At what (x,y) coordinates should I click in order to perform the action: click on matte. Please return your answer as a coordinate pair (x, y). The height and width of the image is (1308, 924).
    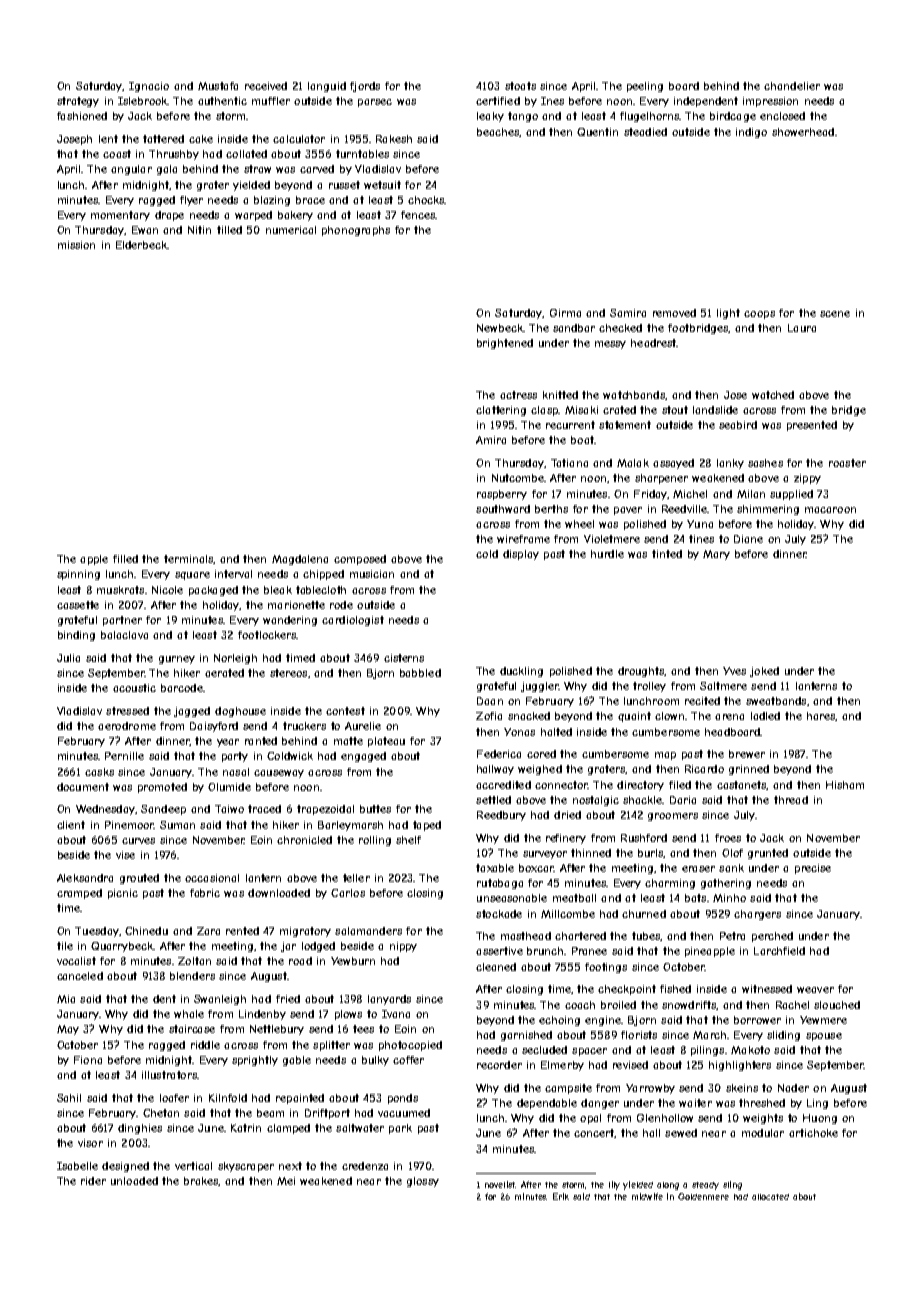
    Looking at the image, I should click on (348, 741).
